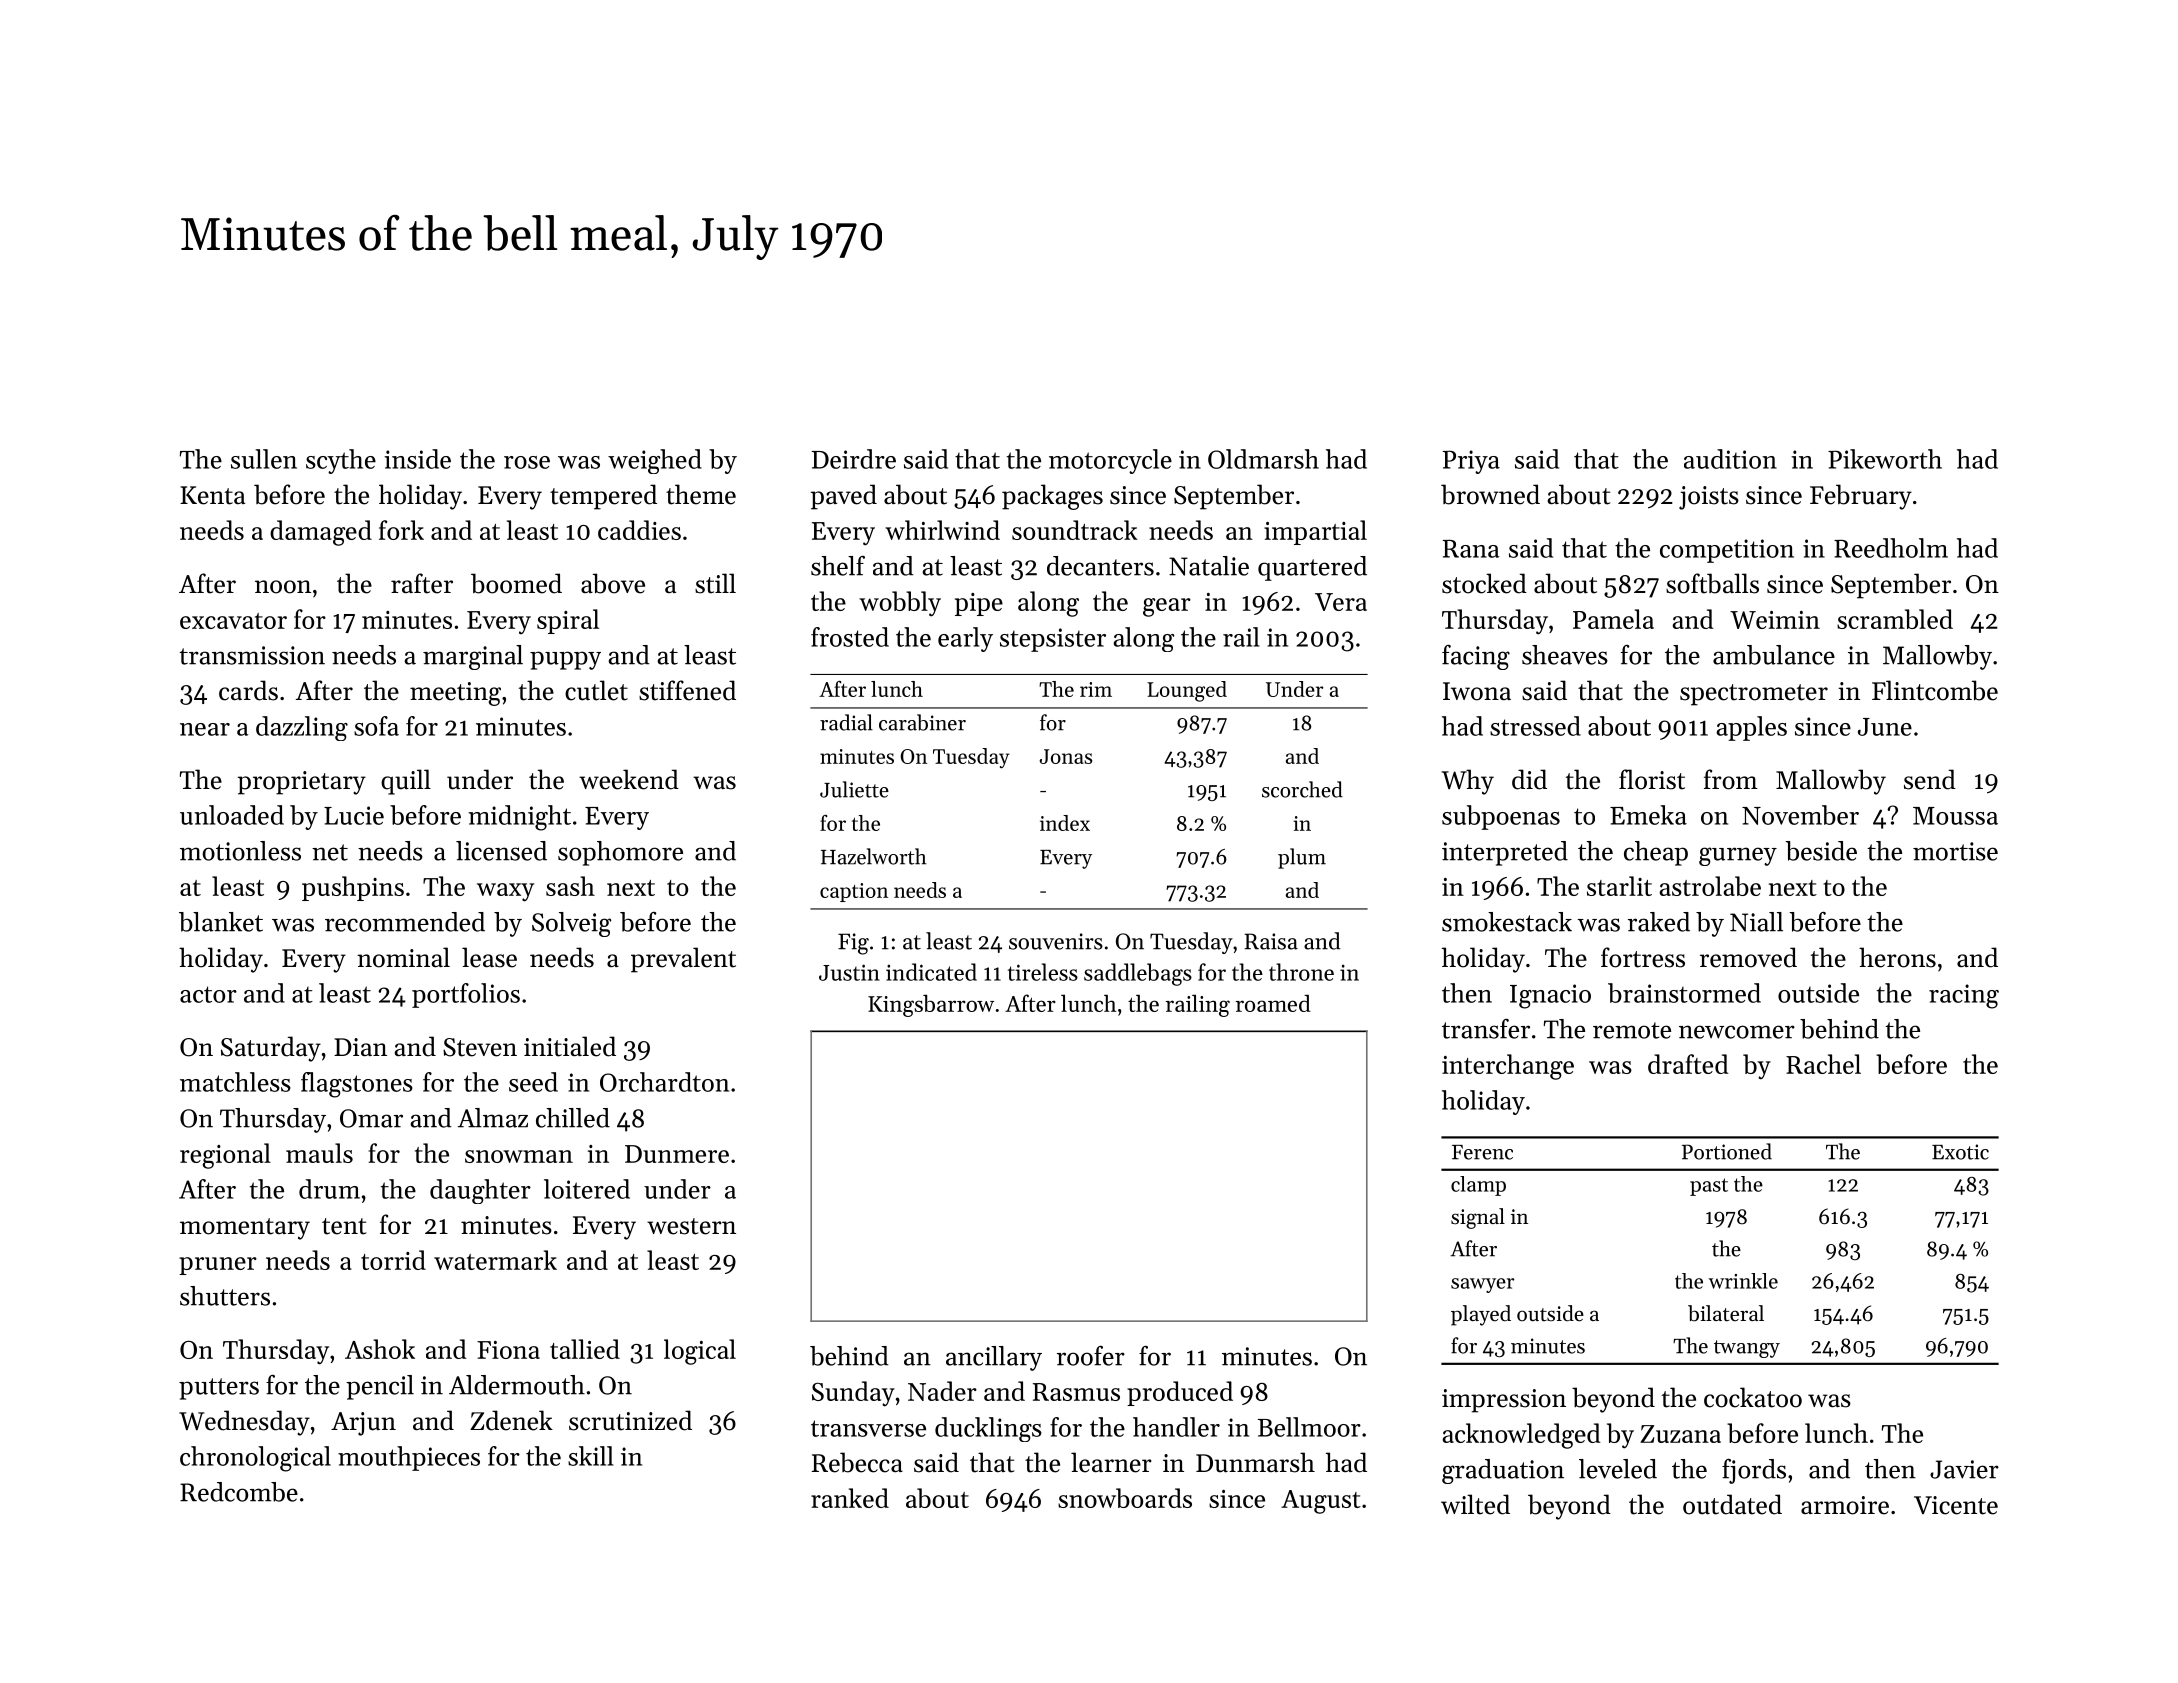 This screenshot has height=1683, width=2178. I want to click on scrambled, so click(1895, 619).
